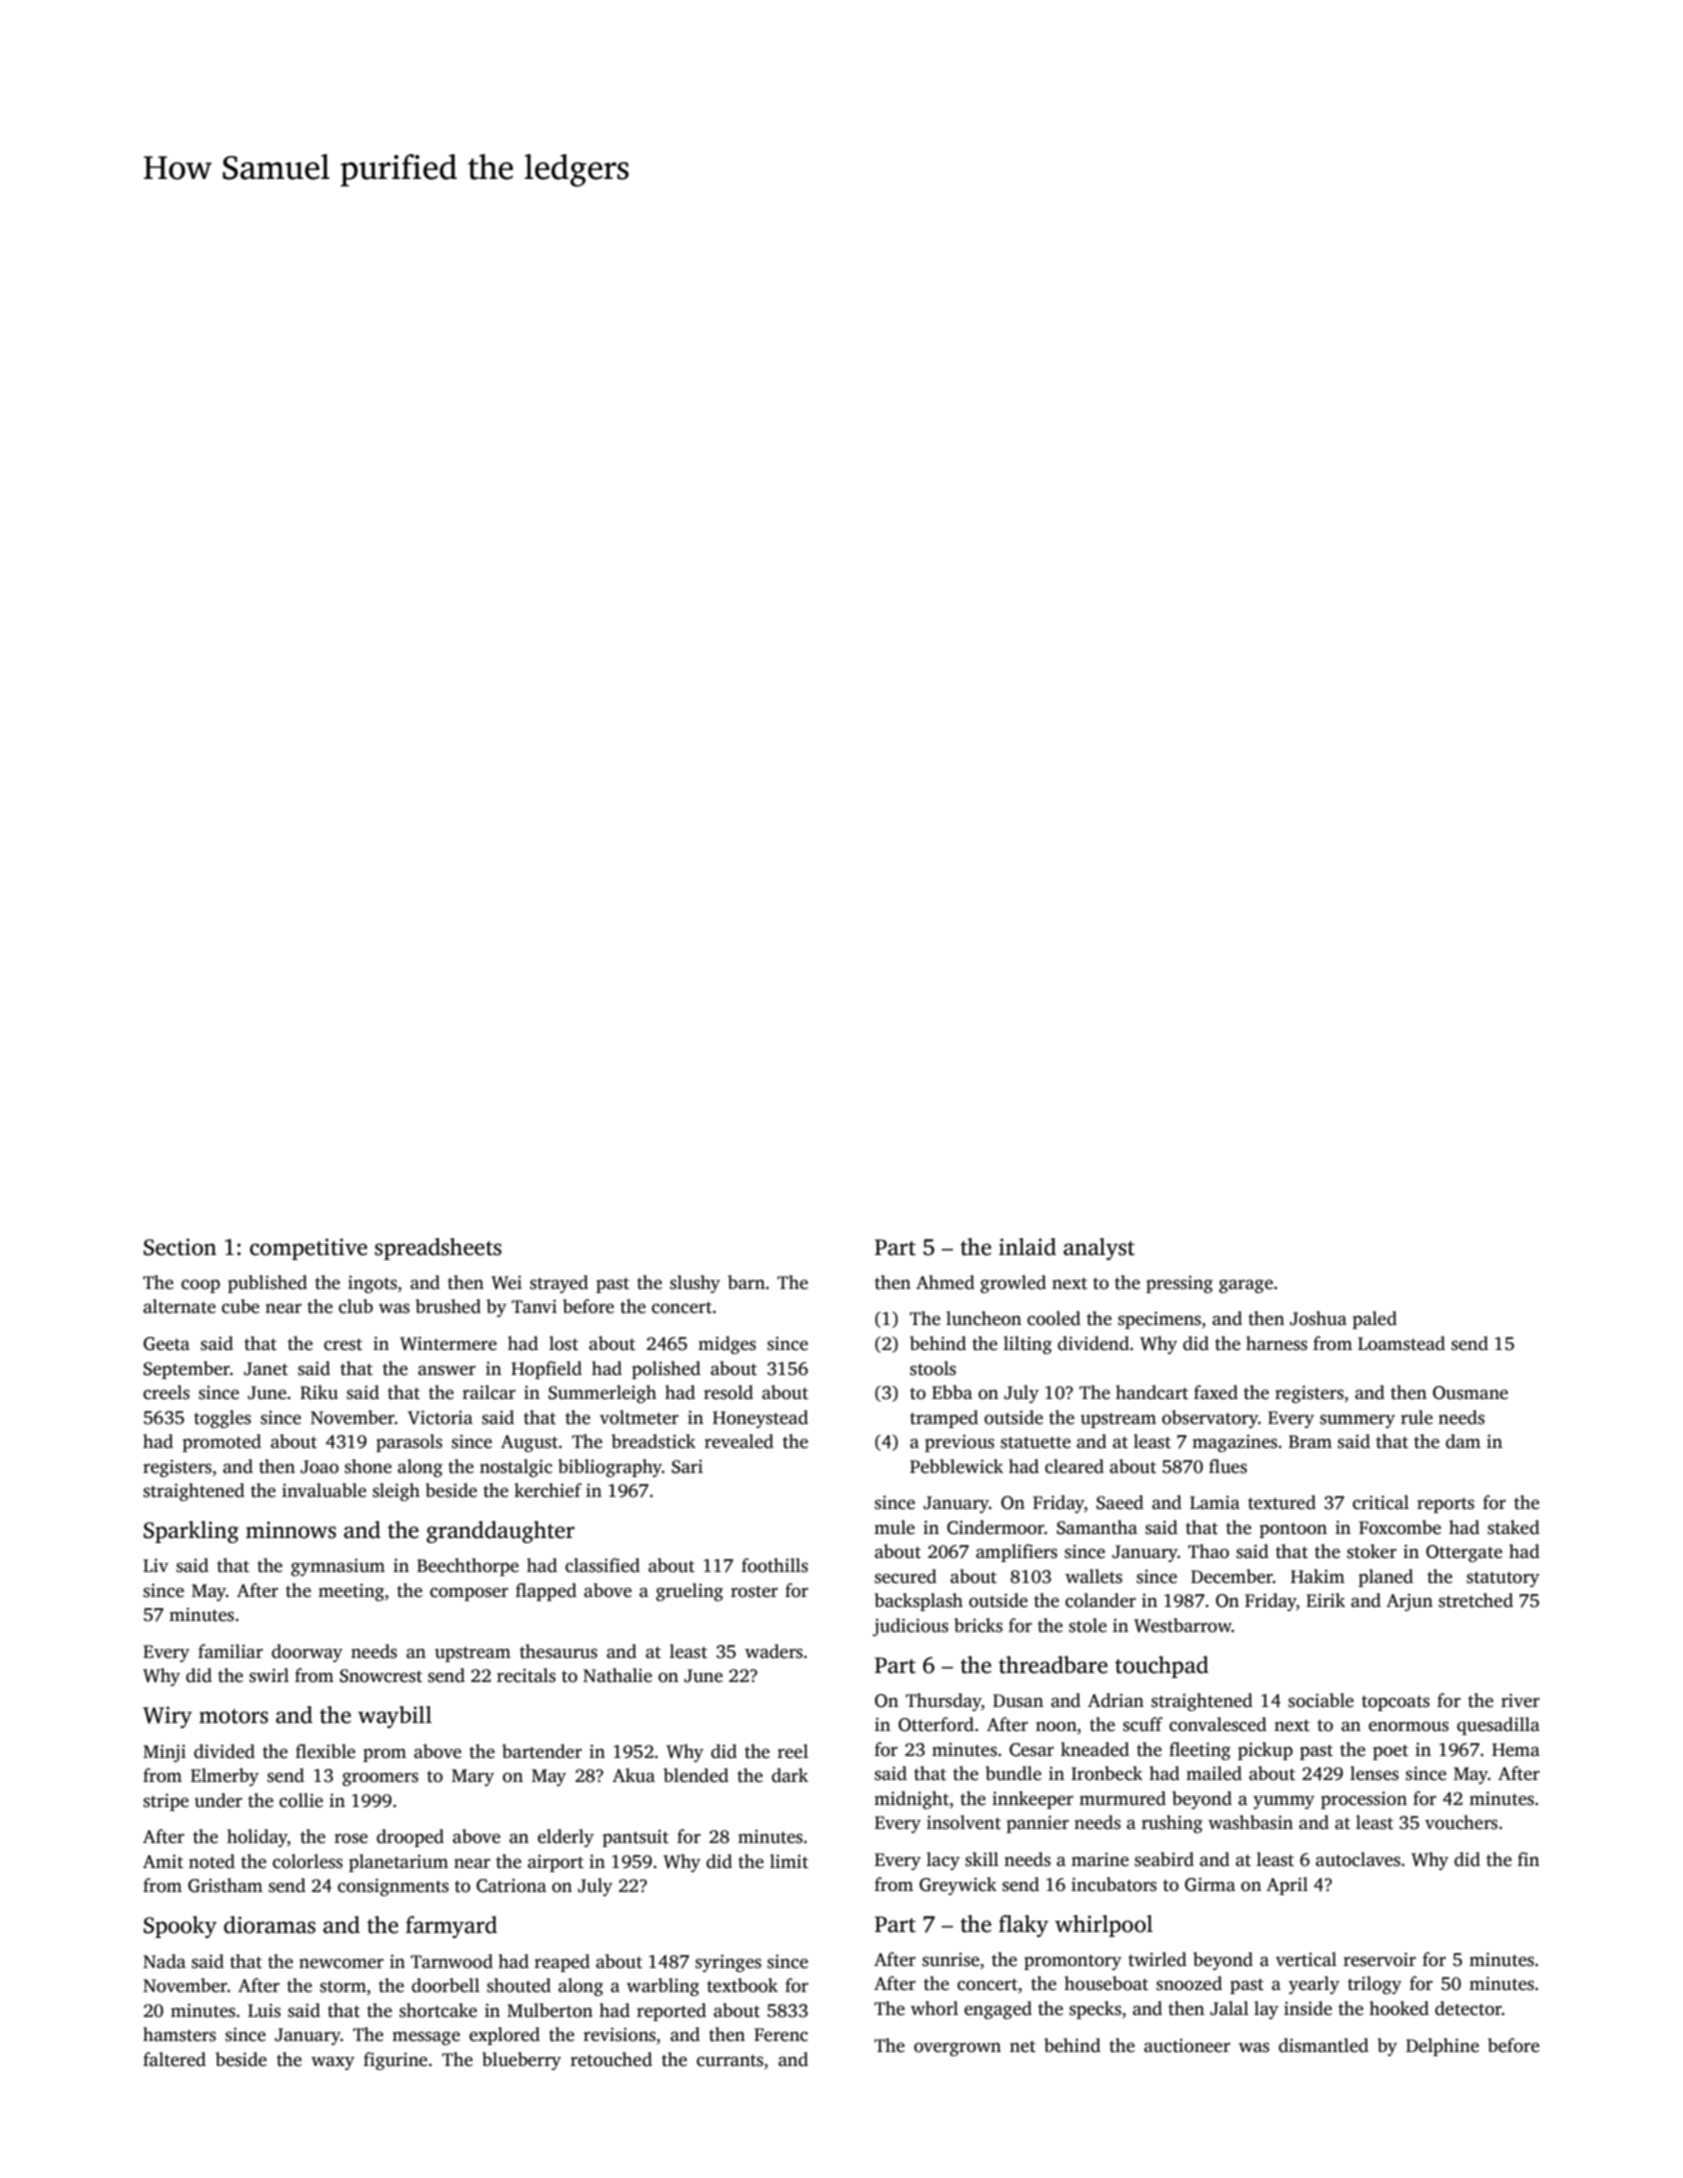 This screenshot has width=1683, height=2178. What do you see at coordinates (180, 1247) in the screenshot?
I see `Section` at bounding box center [180, 1247].
